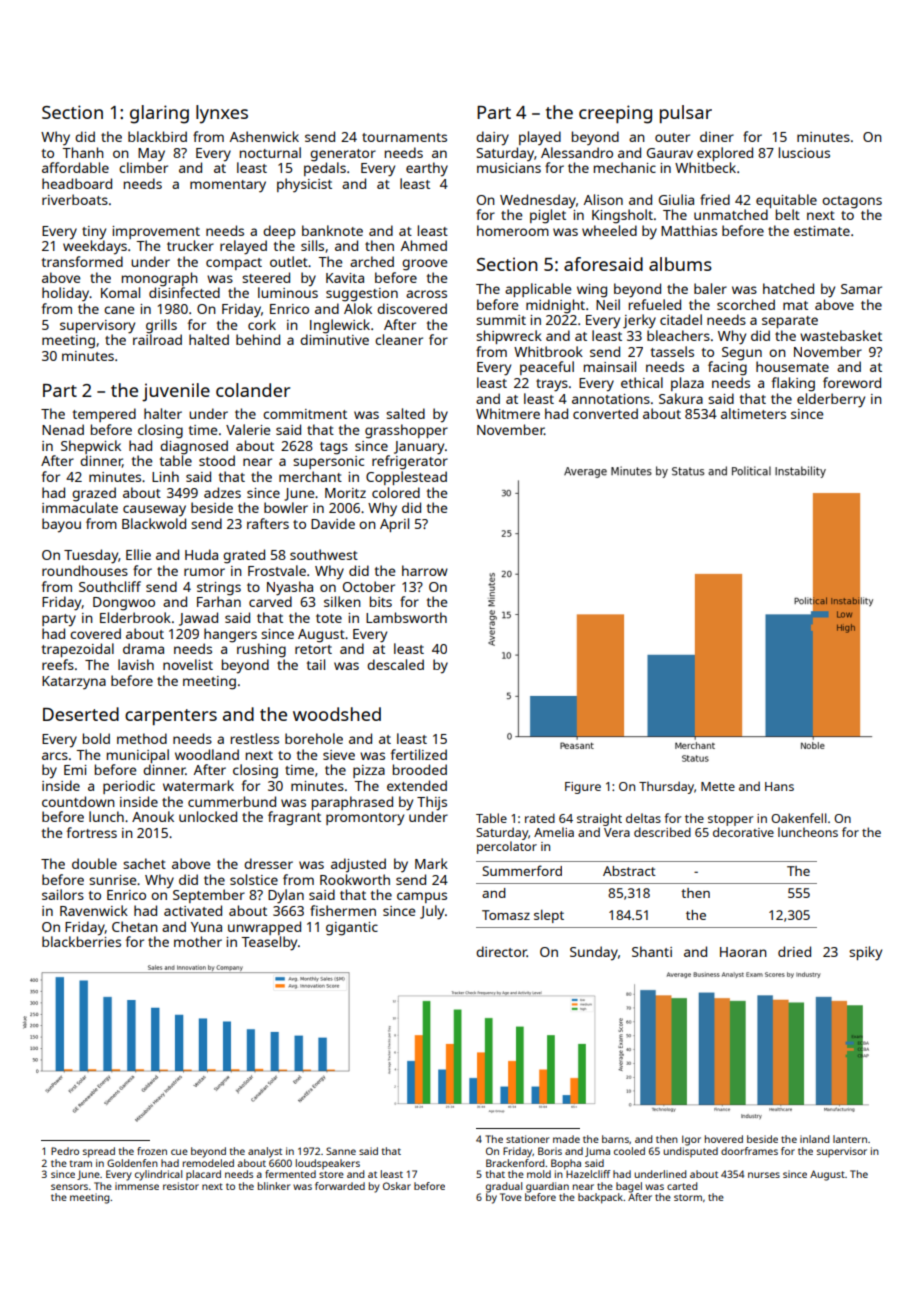 The width and height of the image is (924, 1308). I want to click on Pedro, so click(65, 1151).
